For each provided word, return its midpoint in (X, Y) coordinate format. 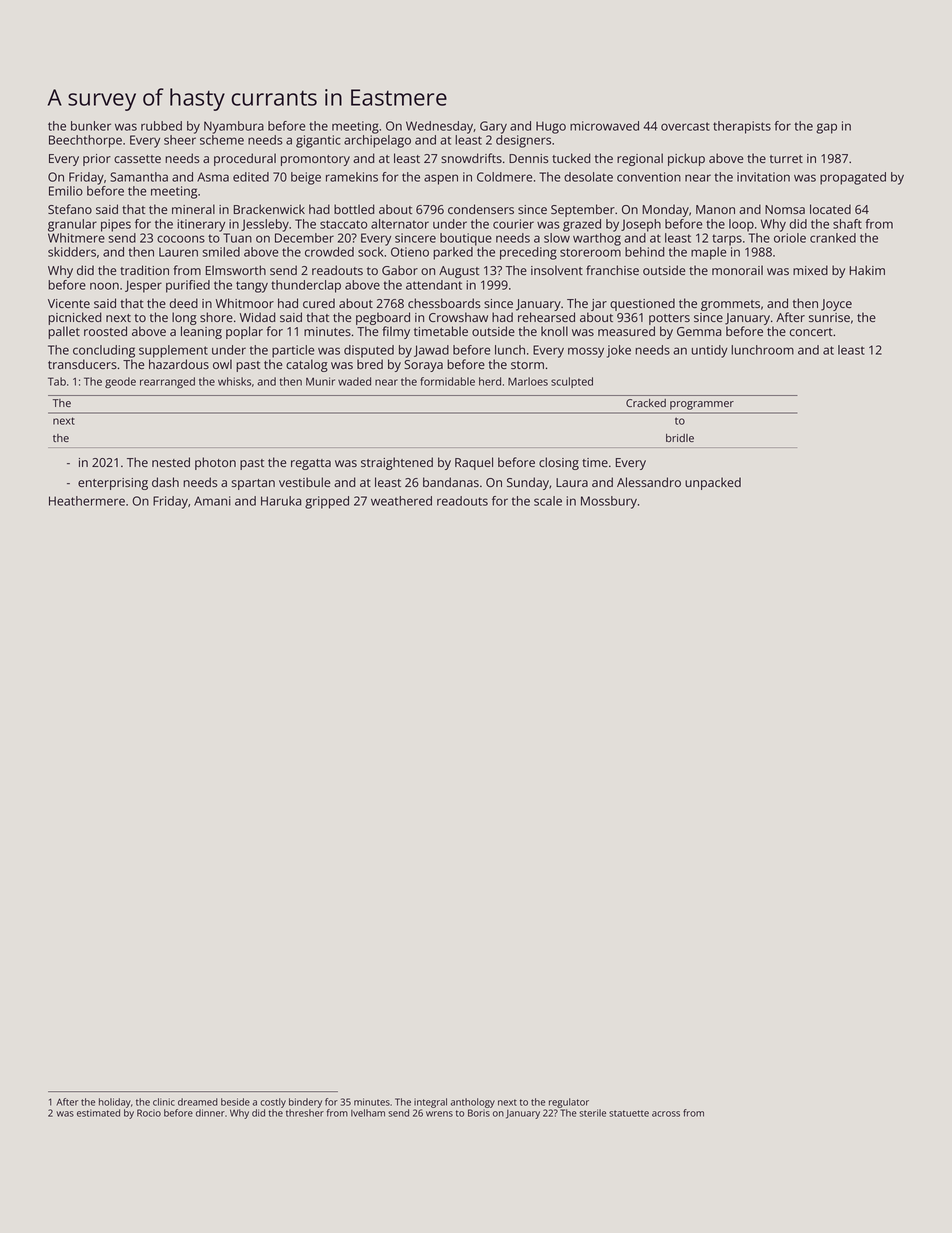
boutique (466, 239)
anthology (473, 1103)
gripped (327, 502)
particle (293, 351)
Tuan (237, 238)
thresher (305, 1113)
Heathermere (87, 501)
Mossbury (609, 502)
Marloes (528, 381)
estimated (98, 1113)
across (666, 1114)
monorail (737, 270)
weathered (401, 501)
